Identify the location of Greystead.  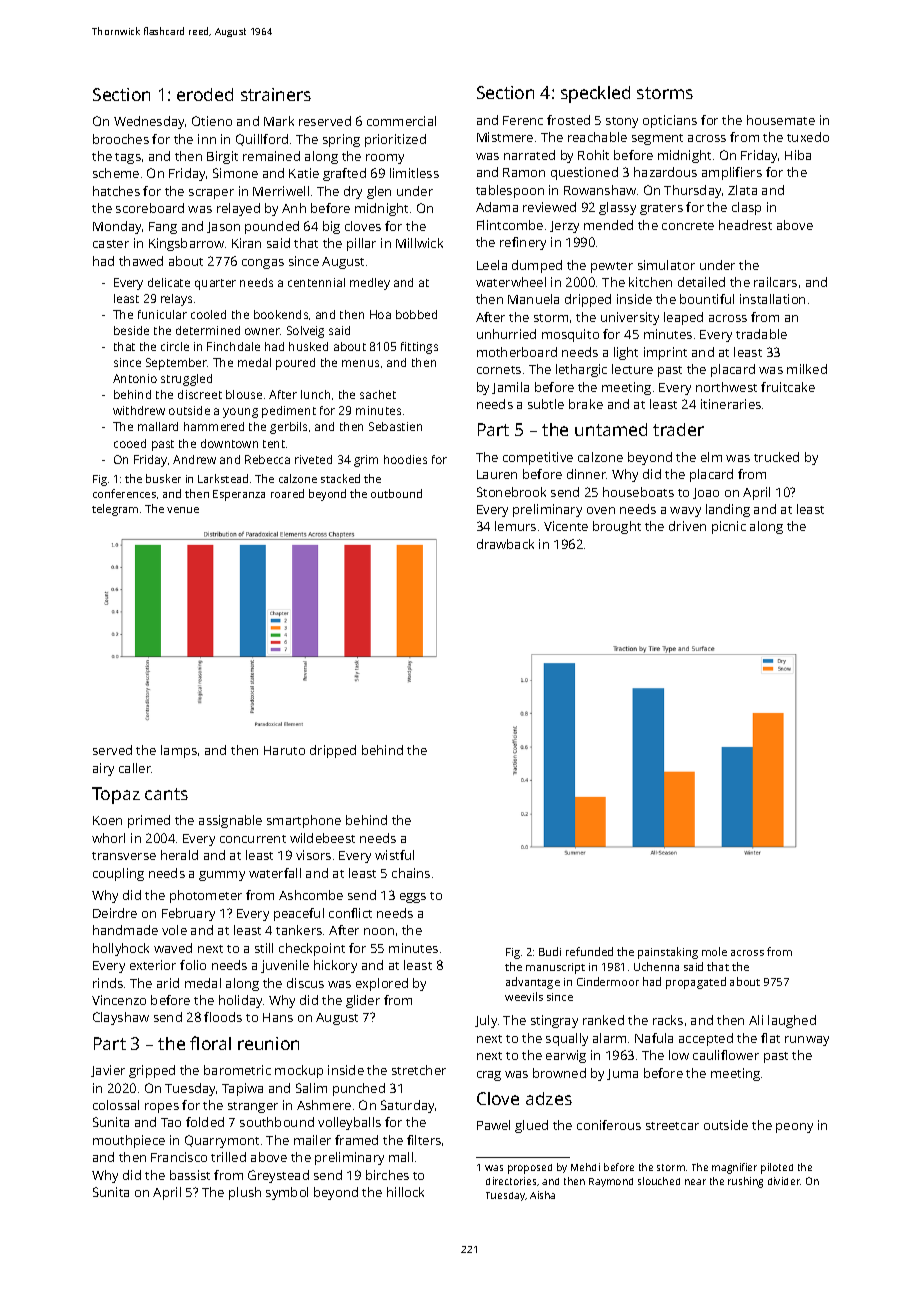
(278, 1176).
